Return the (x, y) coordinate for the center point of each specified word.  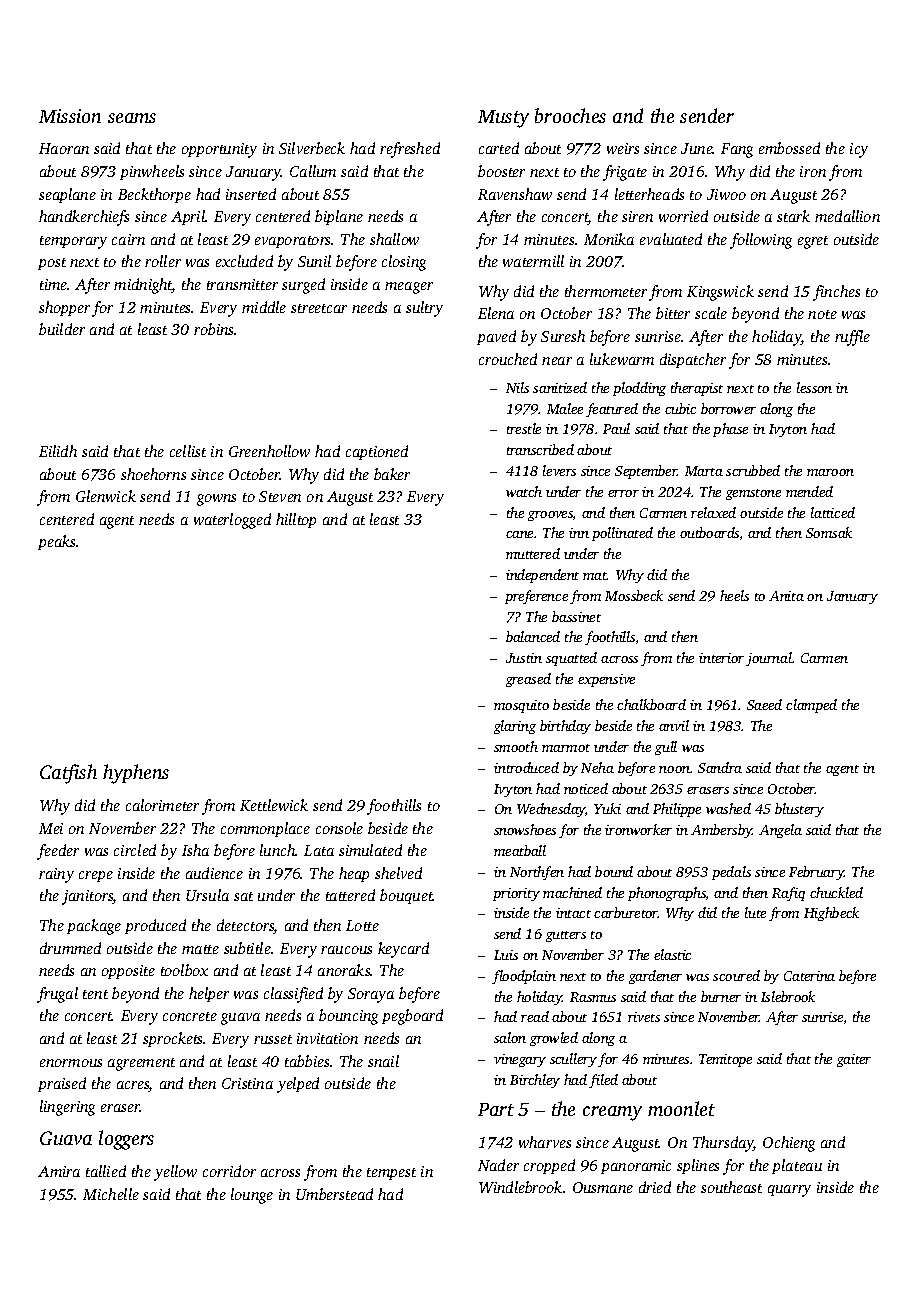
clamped (811, 706)
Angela (780, 831)
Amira (59, 1171)
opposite (128, 972)
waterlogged (232, 521)
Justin (524, 658)
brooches (570, 115)
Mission (70, 116)
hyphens (136, 774)
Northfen (537, 873)
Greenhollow (269, 451)
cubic (680, 408)
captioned (377, 452)
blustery (799, 810)
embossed (789, 148)
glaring (515, 727)
